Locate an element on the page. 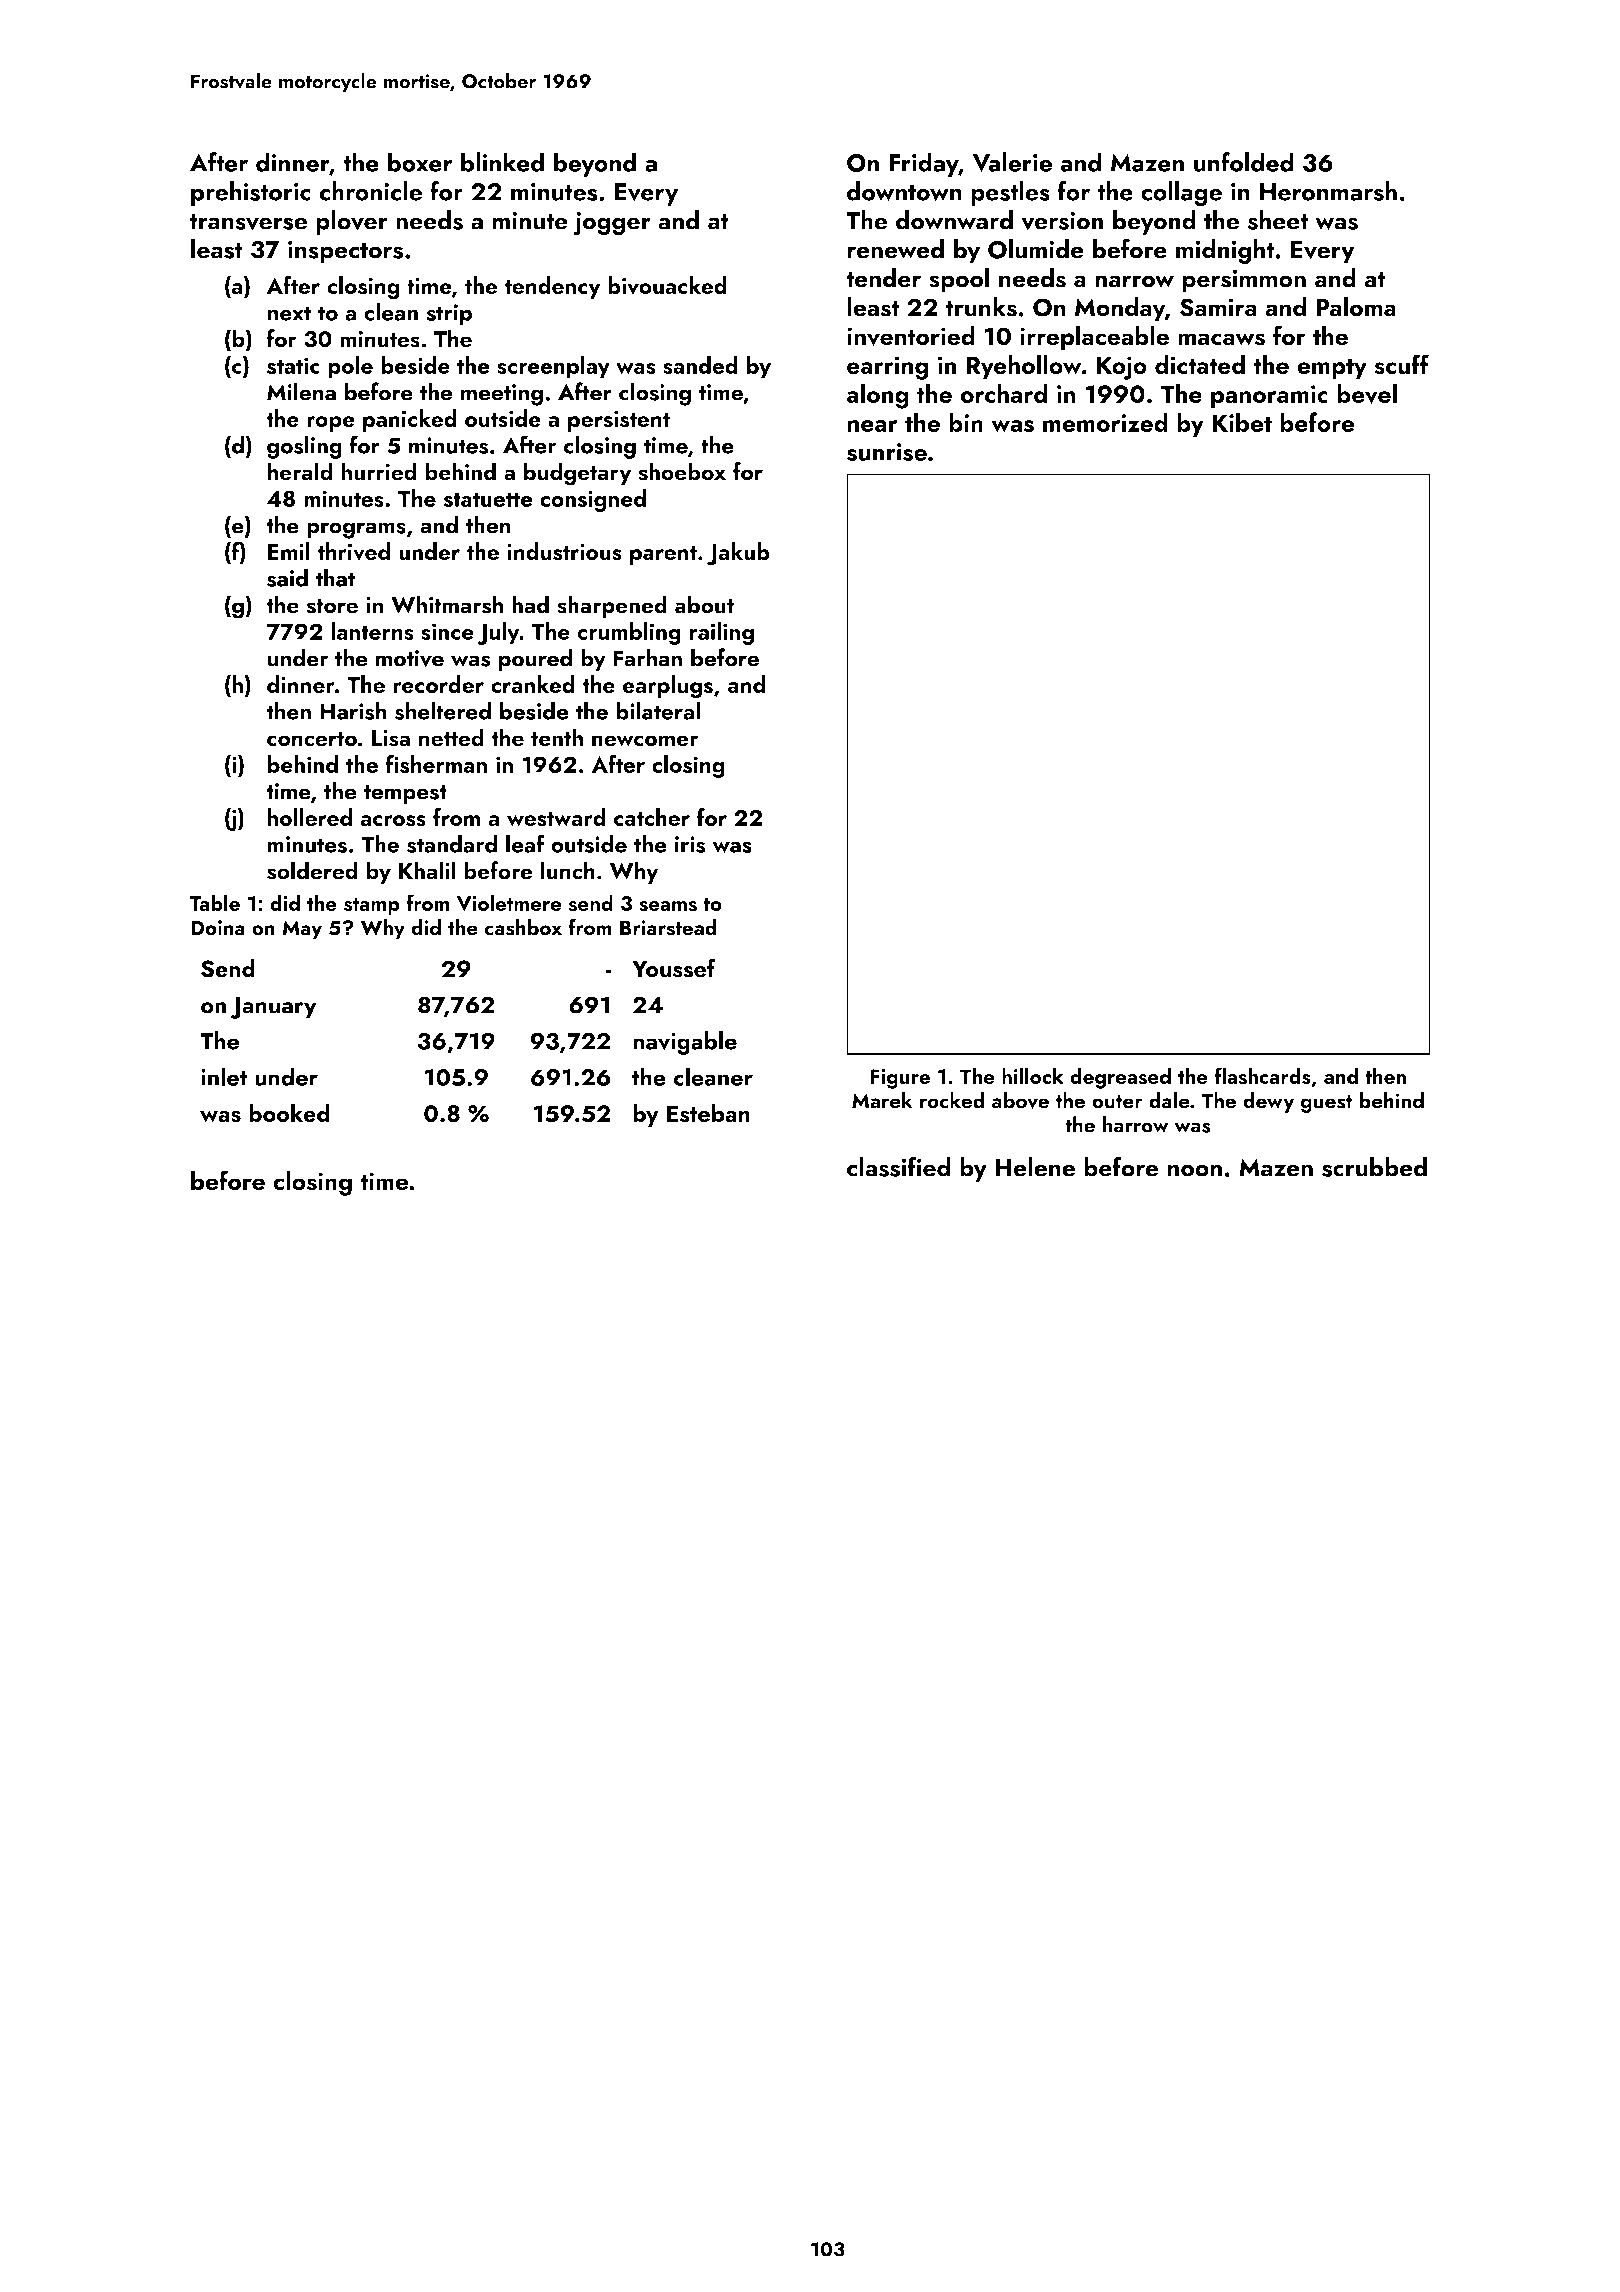 The image size is (1620, 2292). flashcards is located at coordinates (1262, 1076).
